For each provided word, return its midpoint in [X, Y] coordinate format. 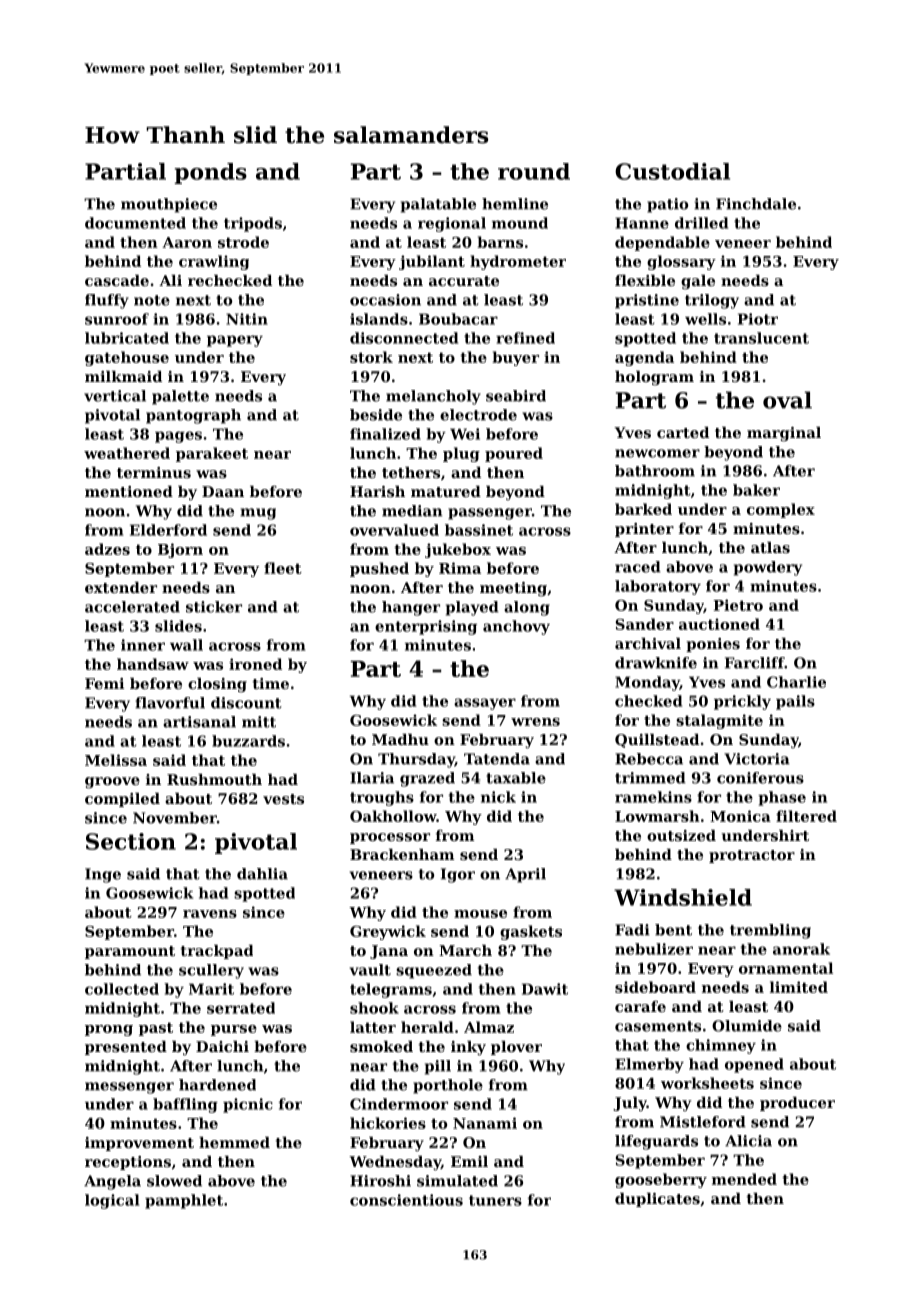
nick [498, 797]
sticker [214, 607]
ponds [210, 173]
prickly [742, 702]
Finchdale [756, 204]
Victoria [757, 759]
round [534, 171]
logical [112, 1201]
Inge [103, 875]
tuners [495, 1200]
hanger [411, 608]
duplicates [657, 1200]
